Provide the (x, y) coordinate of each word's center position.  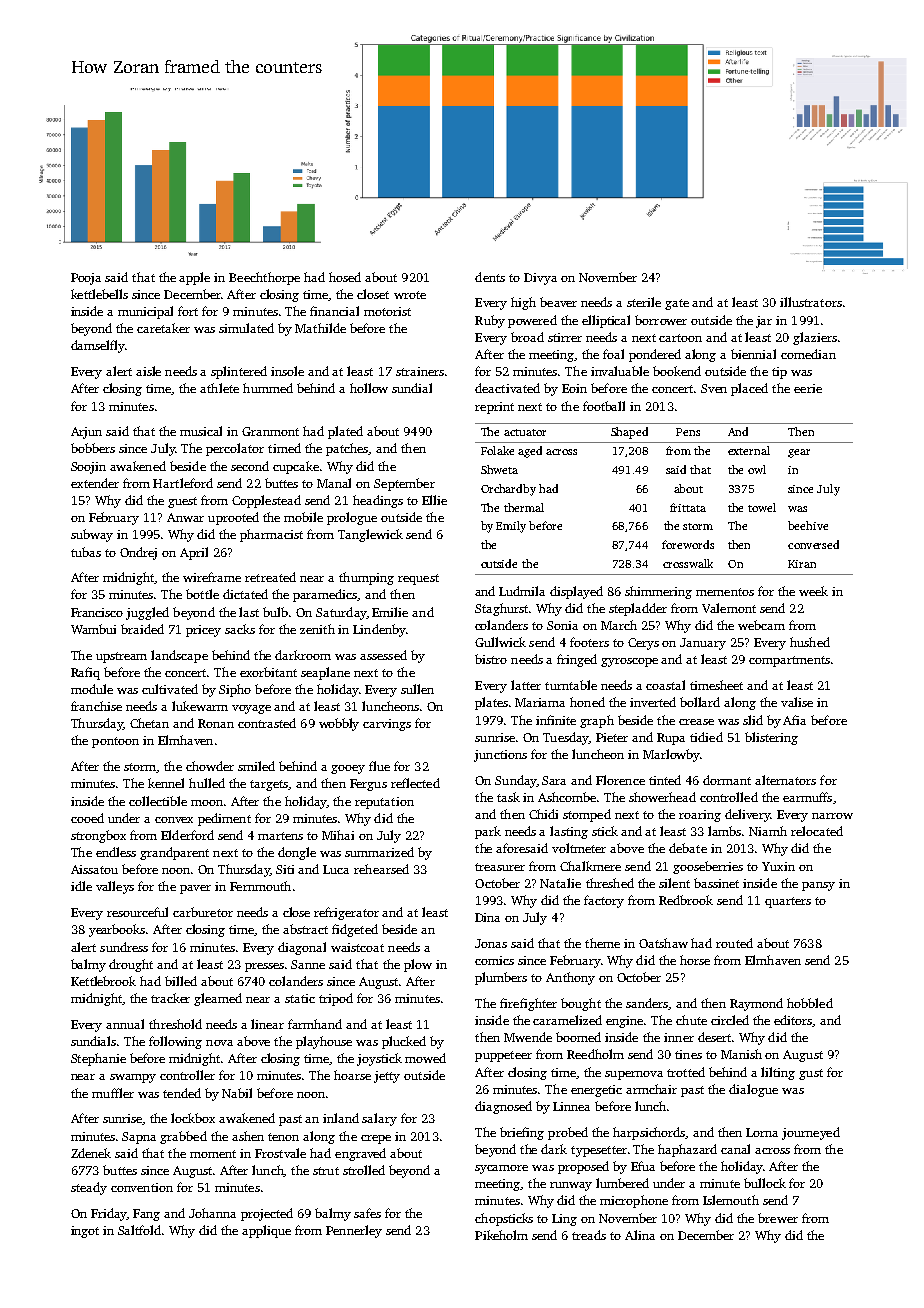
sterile (644, 302)
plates (491, 703)
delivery (747, 815)
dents (490, 277)
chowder (210, 766)
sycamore (501, 1169)
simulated (246, 328)
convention (142, 1187)
